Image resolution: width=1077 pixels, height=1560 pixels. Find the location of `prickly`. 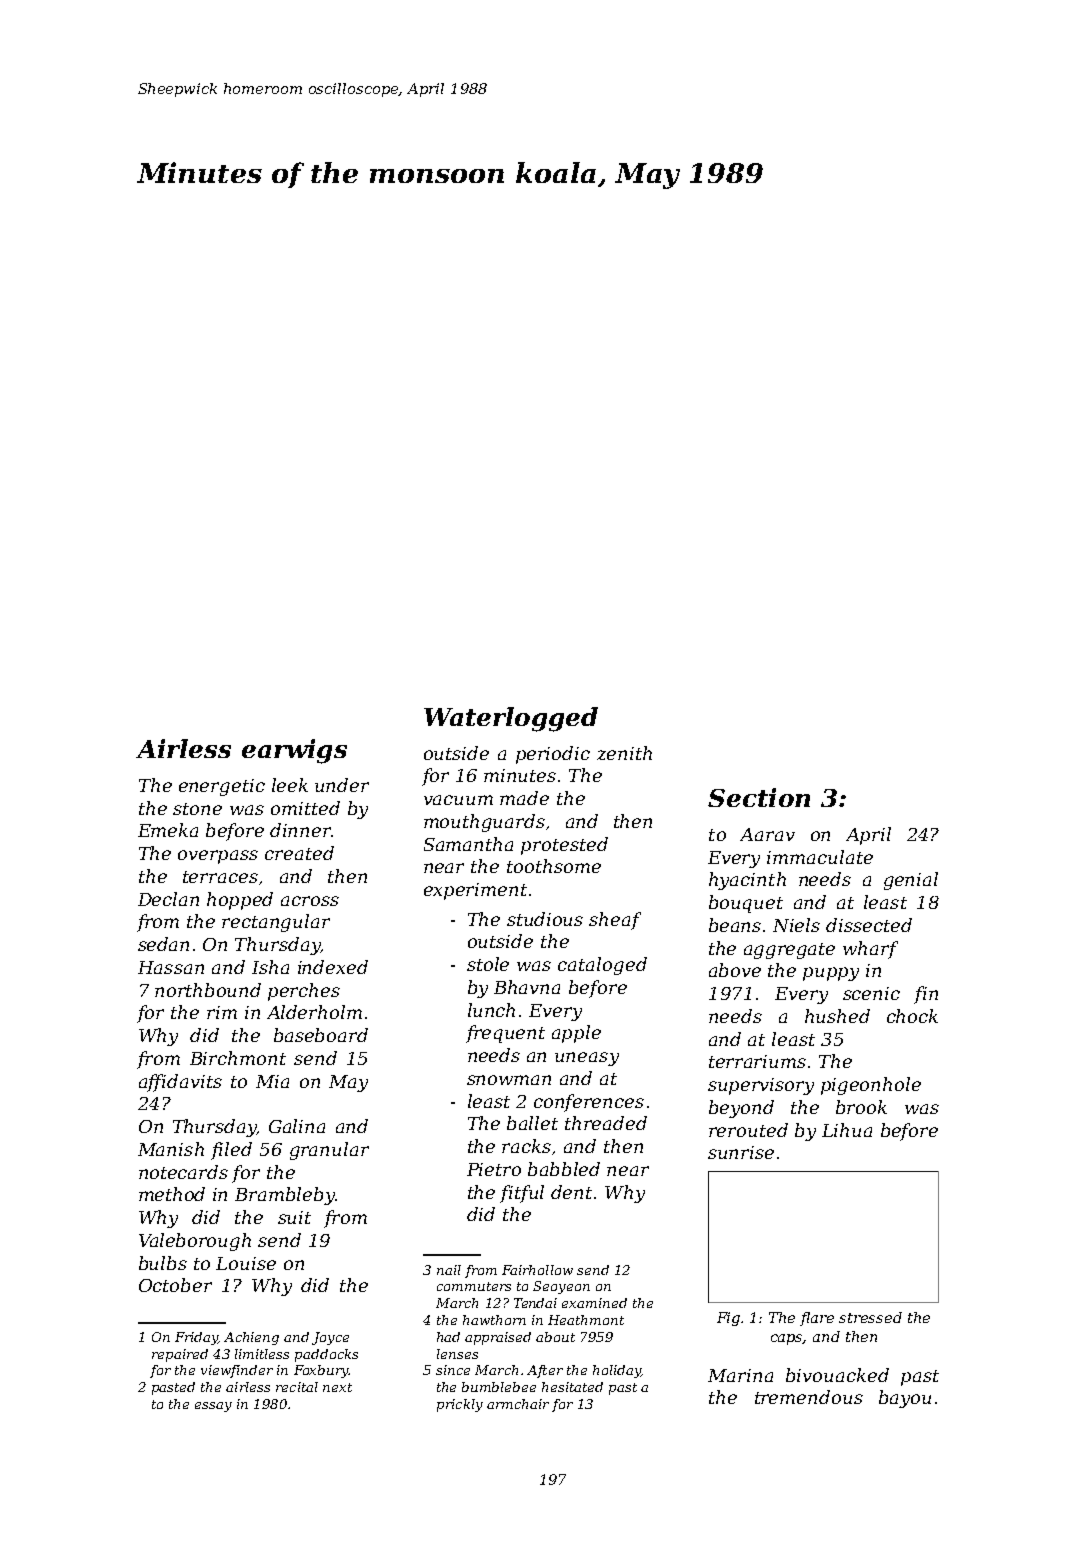

prickly is located at coordinates (460, 1405).
